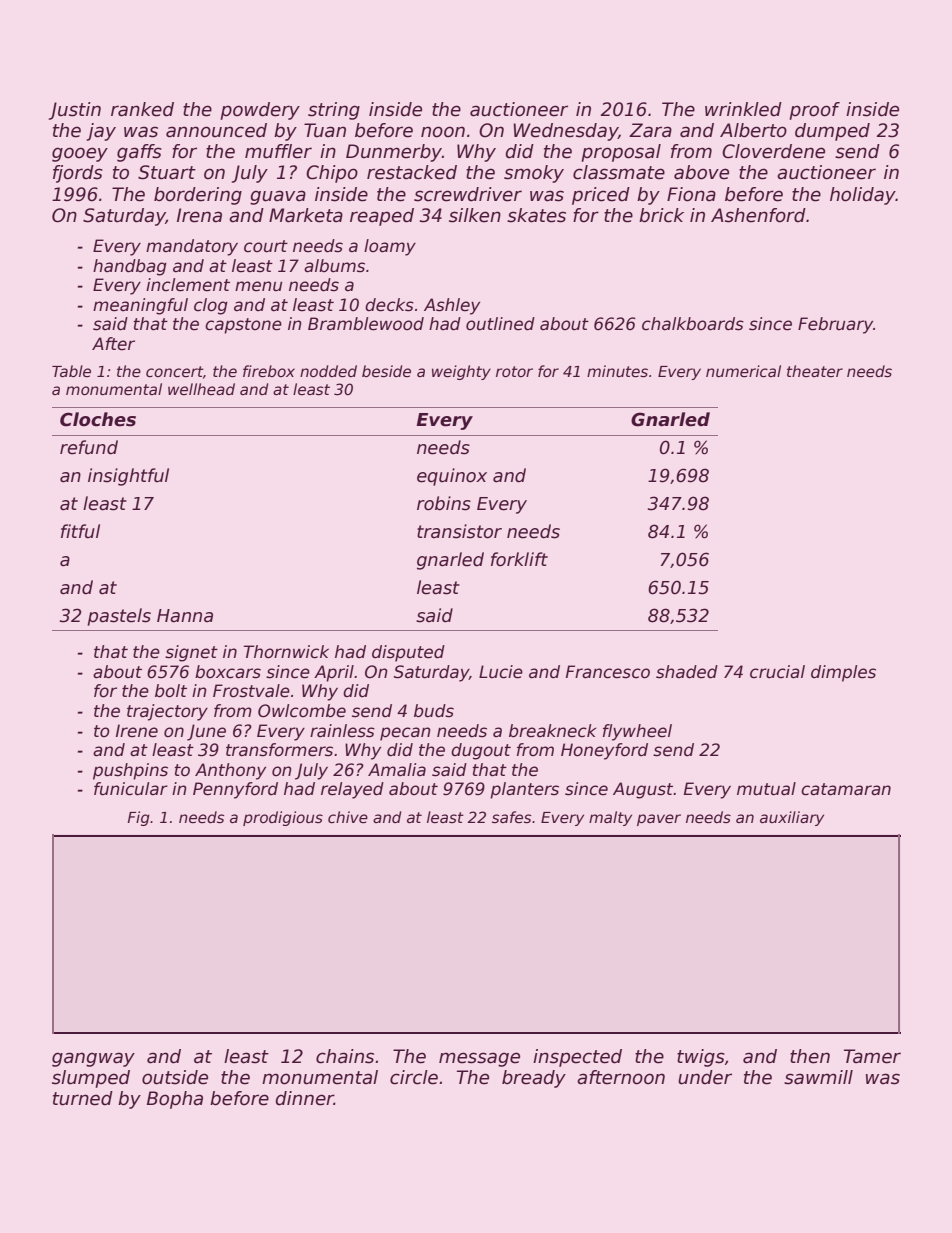 The height and width of the image is (1233, 952). I want to click on Justin, so click(75, 111).
